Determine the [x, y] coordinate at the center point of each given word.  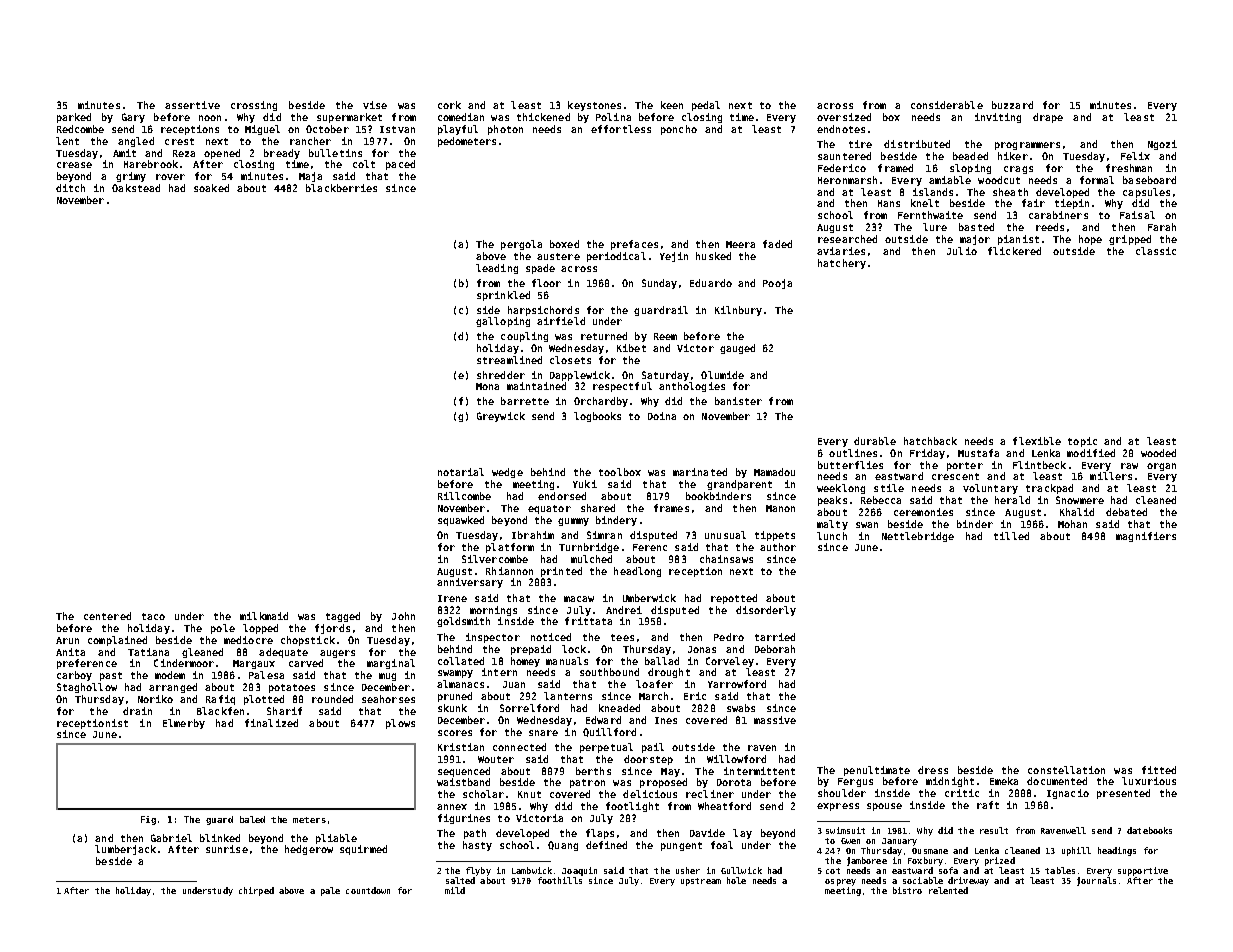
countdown [368, 890]
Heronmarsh [847, 180]
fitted [1159, 770]
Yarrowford [737, 684]
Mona [487, 386]
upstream [701, 882]
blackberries [341, 188]
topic [1082, 442]
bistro [907, 890]
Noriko [155, 699]
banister [738, 401]
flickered [1014, 251]
